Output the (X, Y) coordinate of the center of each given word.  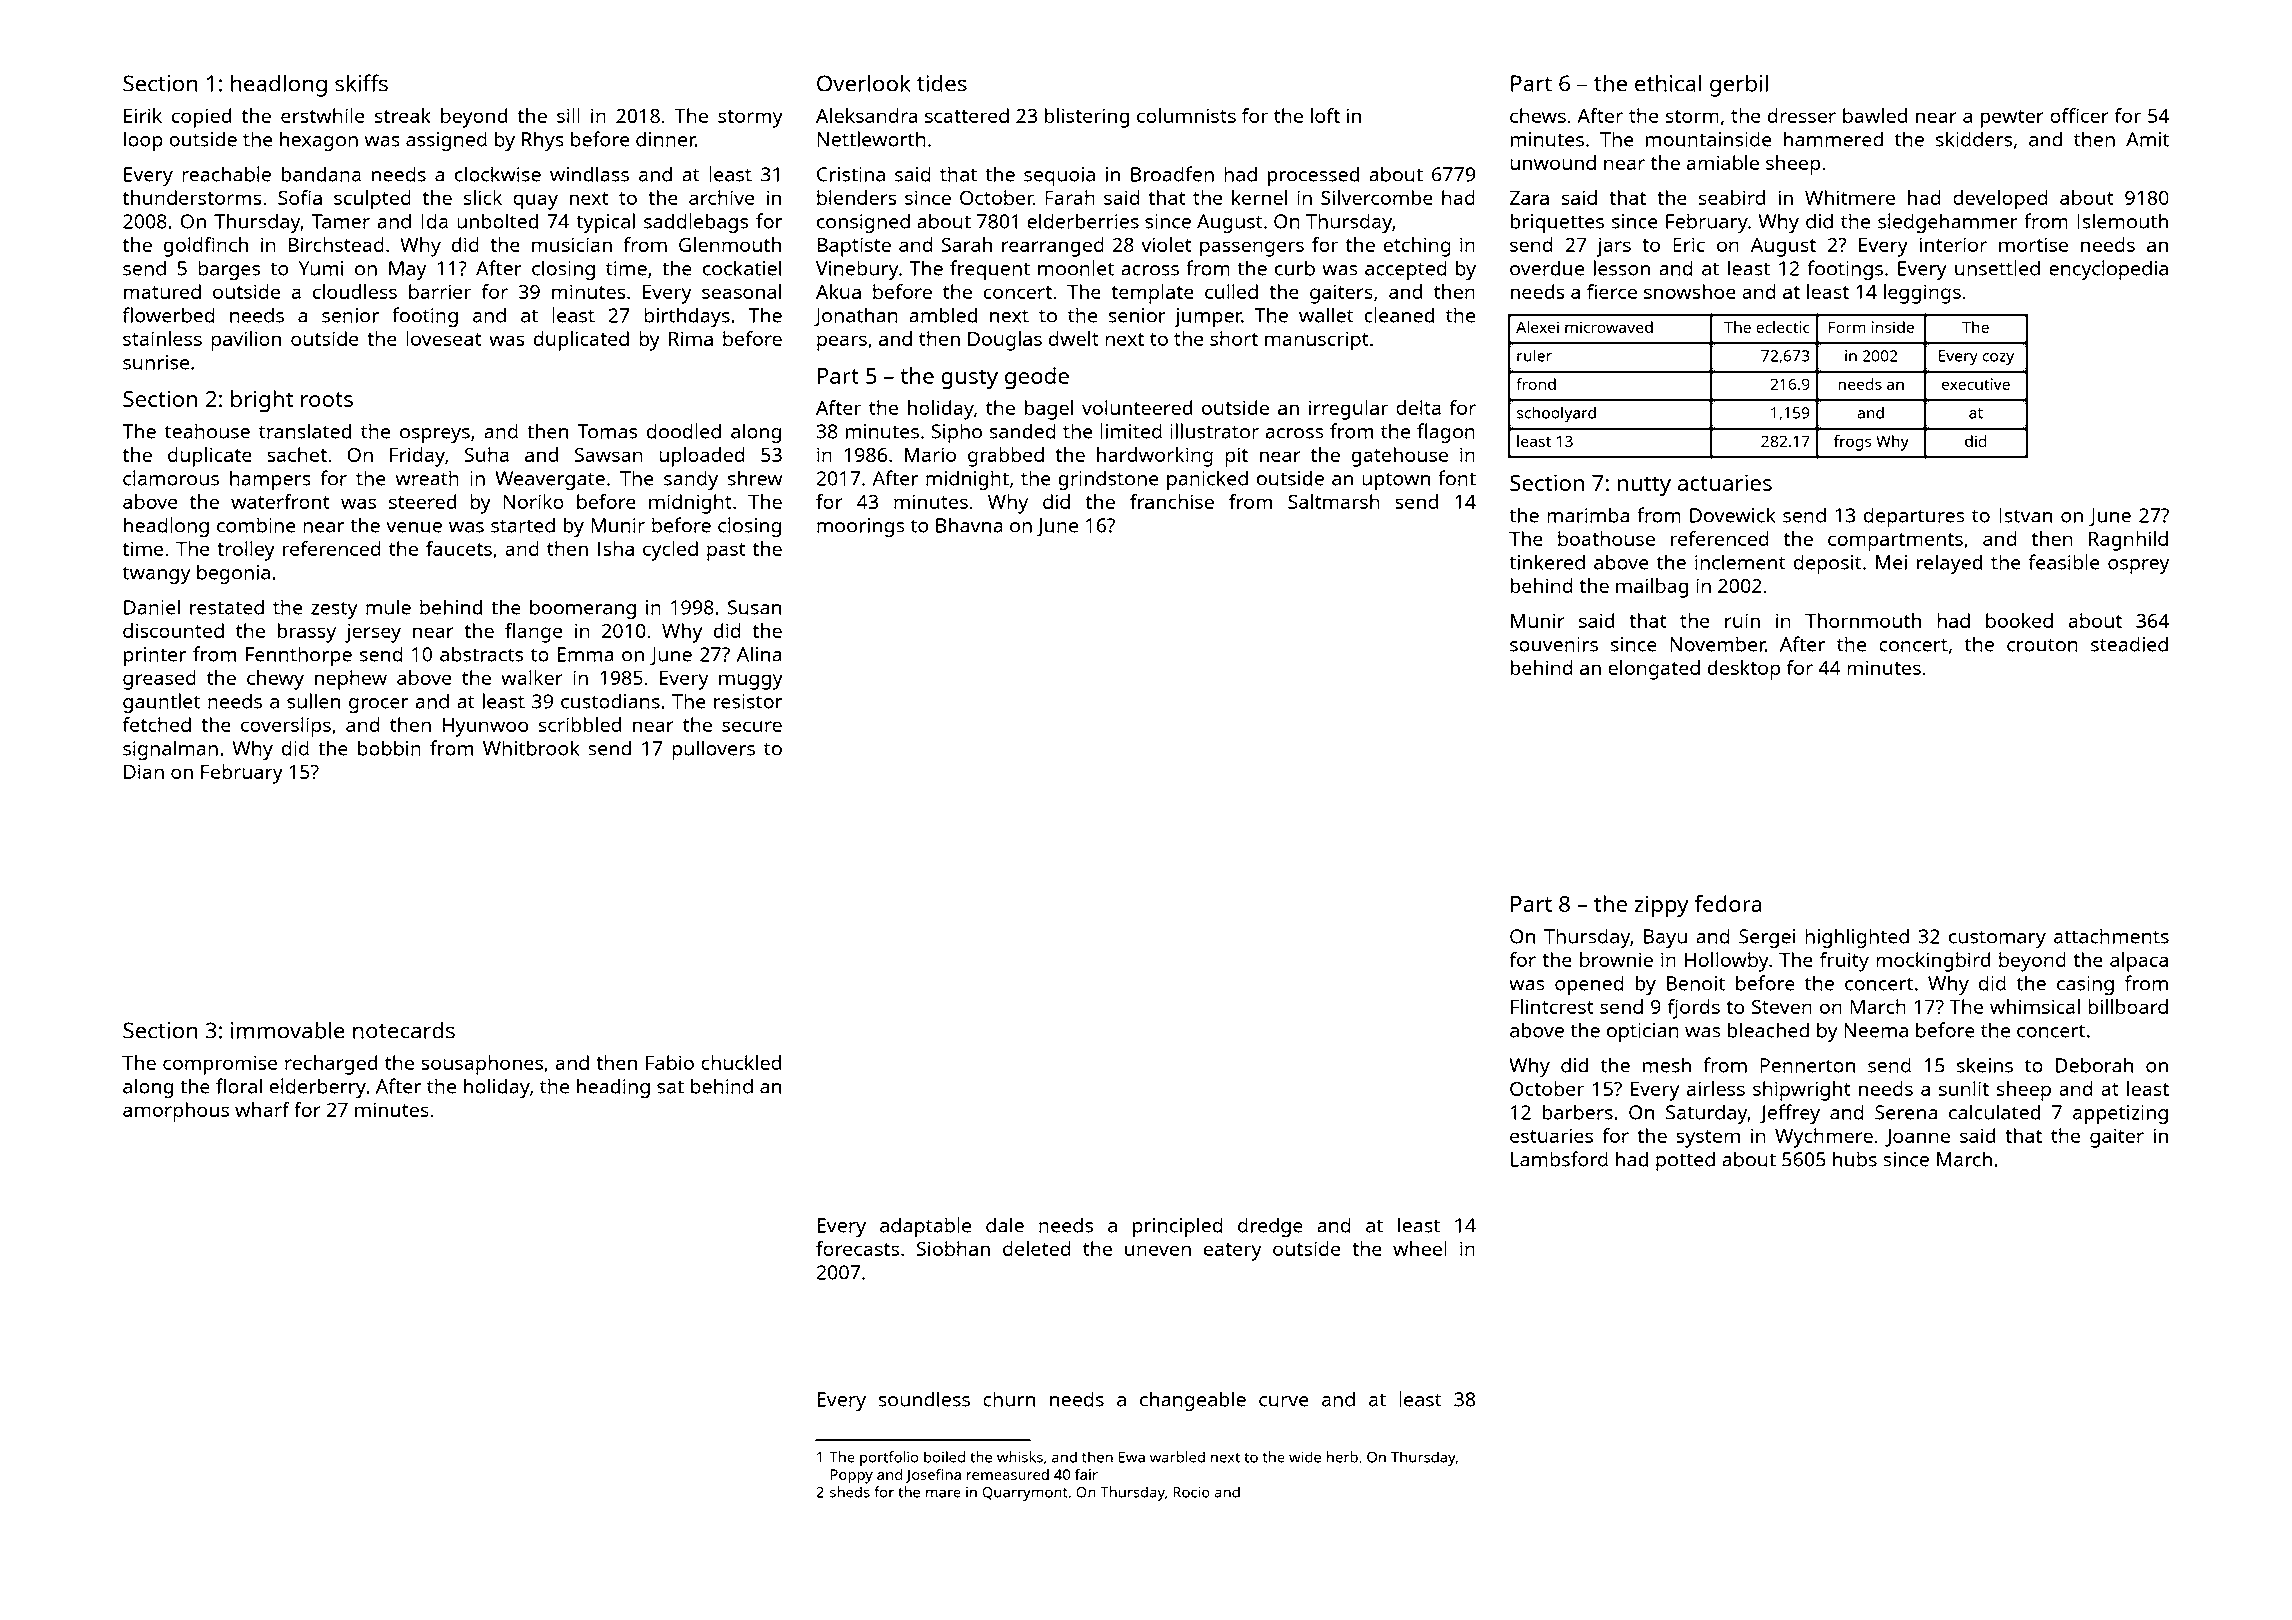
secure (752, 726)
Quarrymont (1025, 1494)
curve (1284, 1401)
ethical (1668, 83)
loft (1325, 115)
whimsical (2035, 1006)
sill (568, 115)
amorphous (176, 1112)
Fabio (670, 1062)
